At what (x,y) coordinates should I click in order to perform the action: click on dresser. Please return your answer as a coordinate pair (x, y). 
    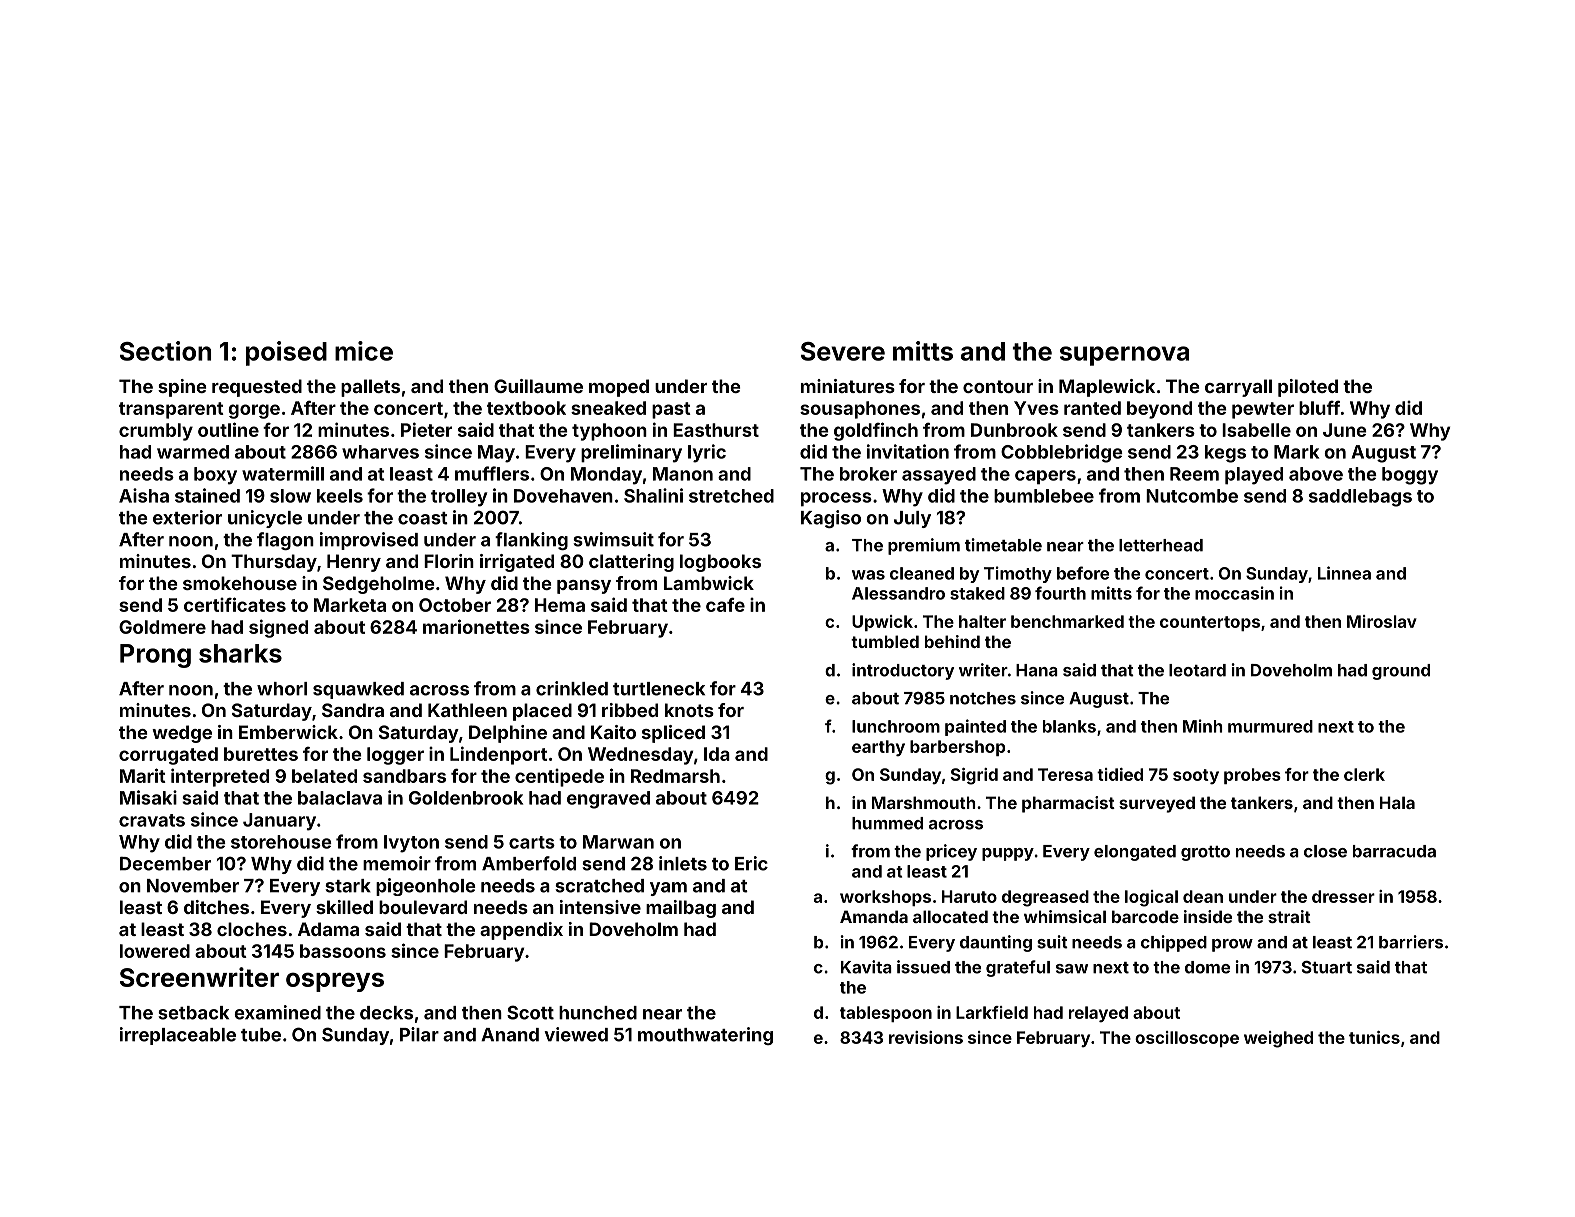
    Looking at the image, I should click on (1343, 896).
